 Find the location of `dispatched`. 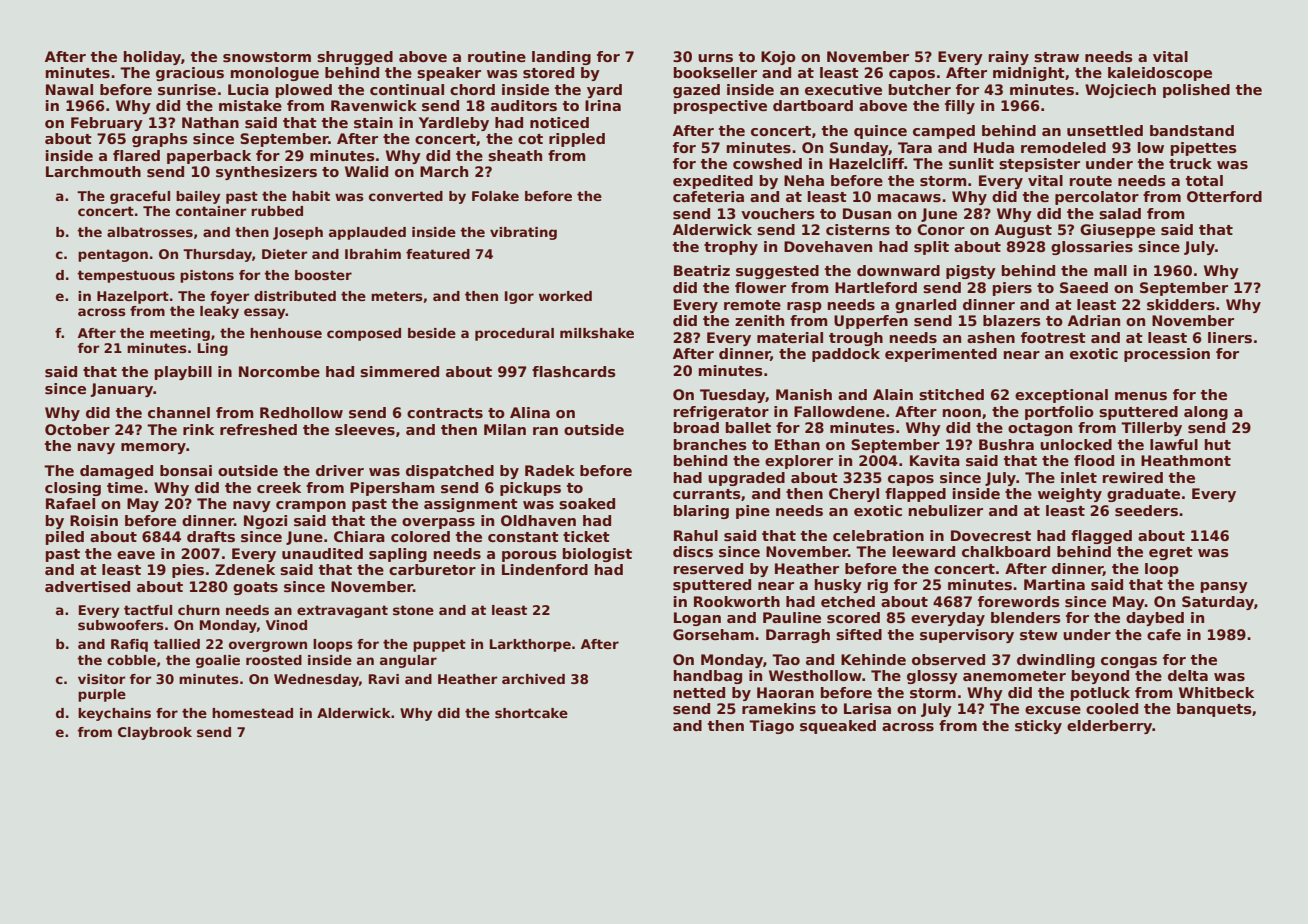

dispatched is located at coordinates (450, 472).
